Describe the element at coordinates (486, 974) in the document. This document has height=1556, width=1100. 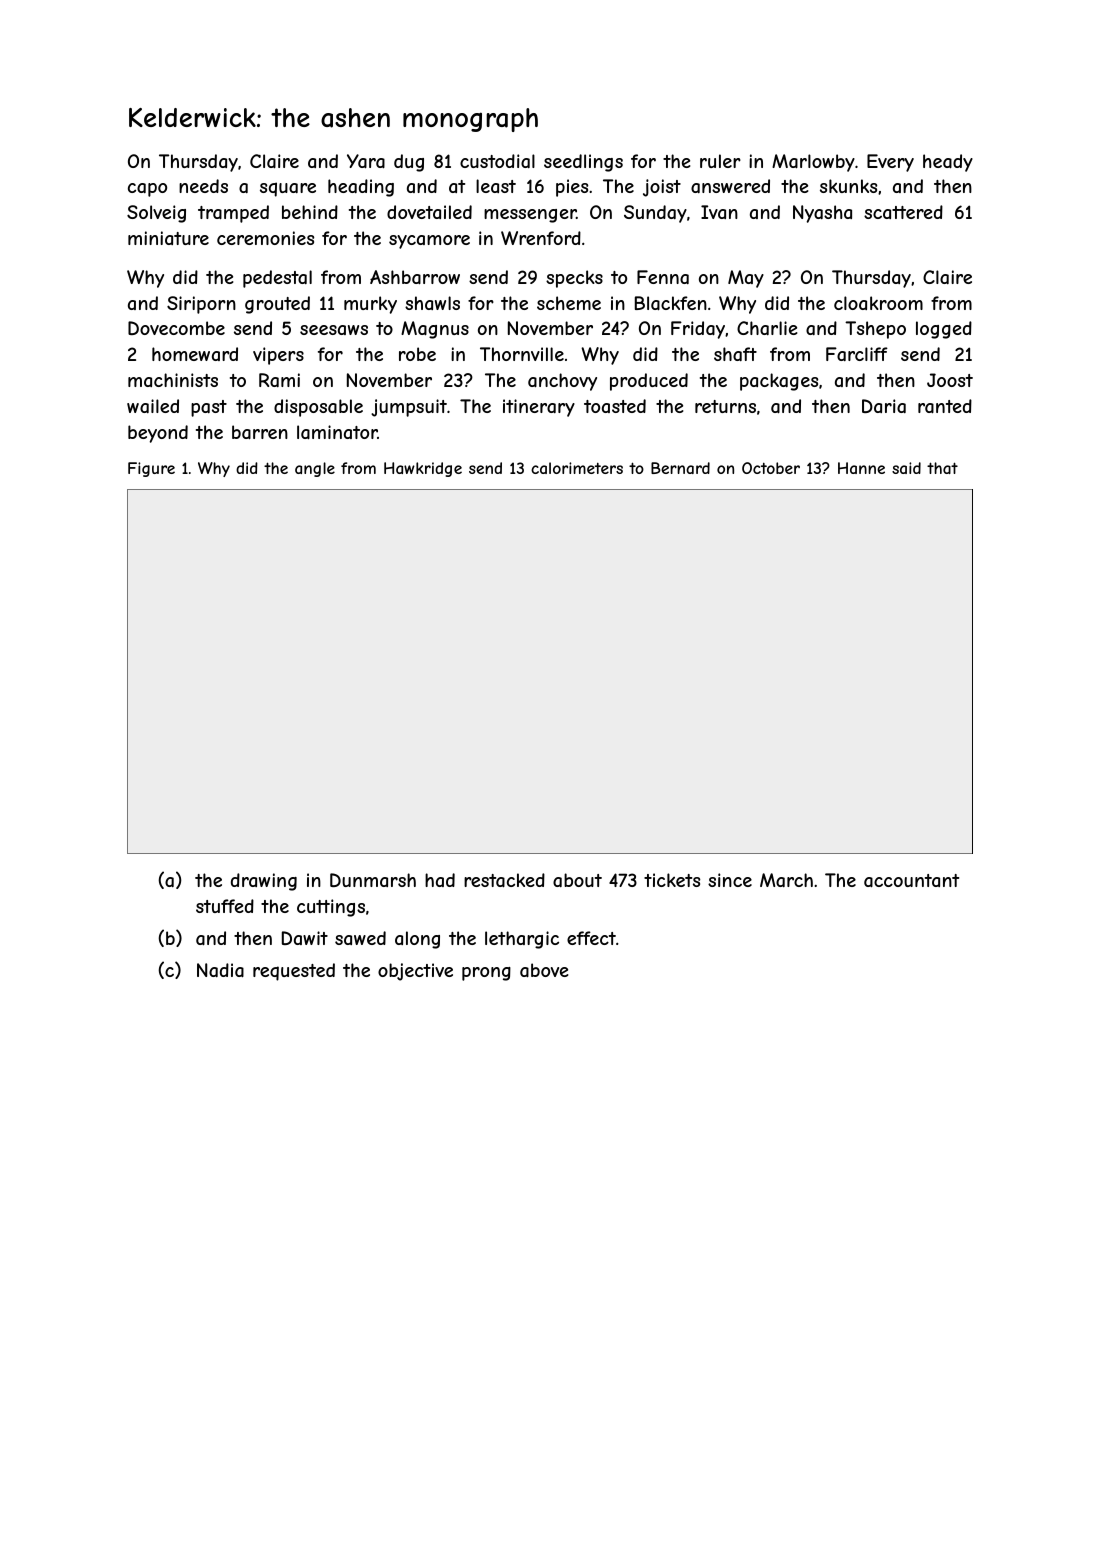
I see `prong` at that location.
